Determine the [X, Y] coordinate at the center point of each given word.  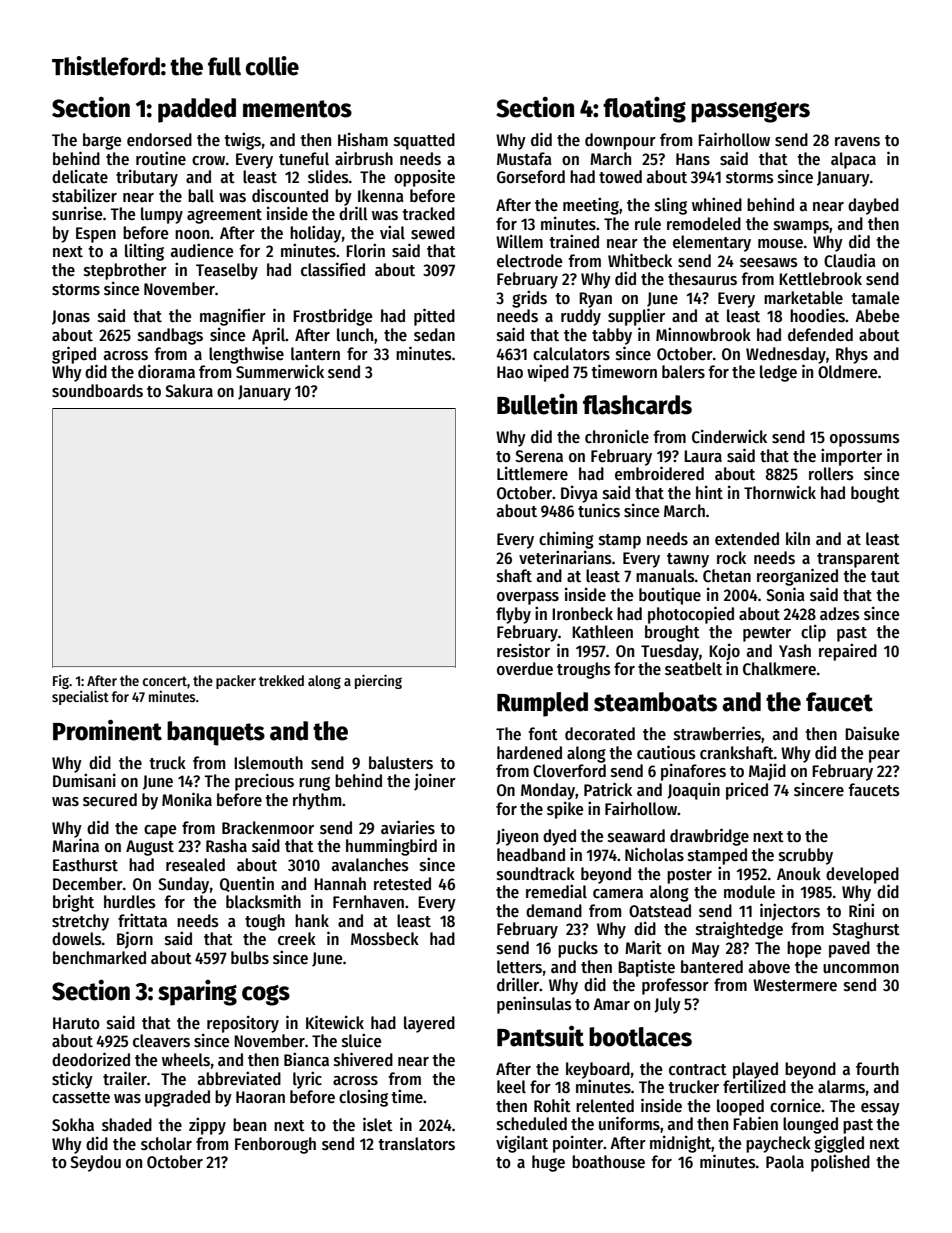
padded [197, 110]
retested [402, 884]
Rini [861, 910]
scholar [166, 1144]
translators [416, 1144]
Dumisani [84, 780]
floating [644, 110]
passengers [750, 112]
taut [885, 577]
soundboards [97, 391]
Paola [785, 1162]
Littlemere [532, 473]
